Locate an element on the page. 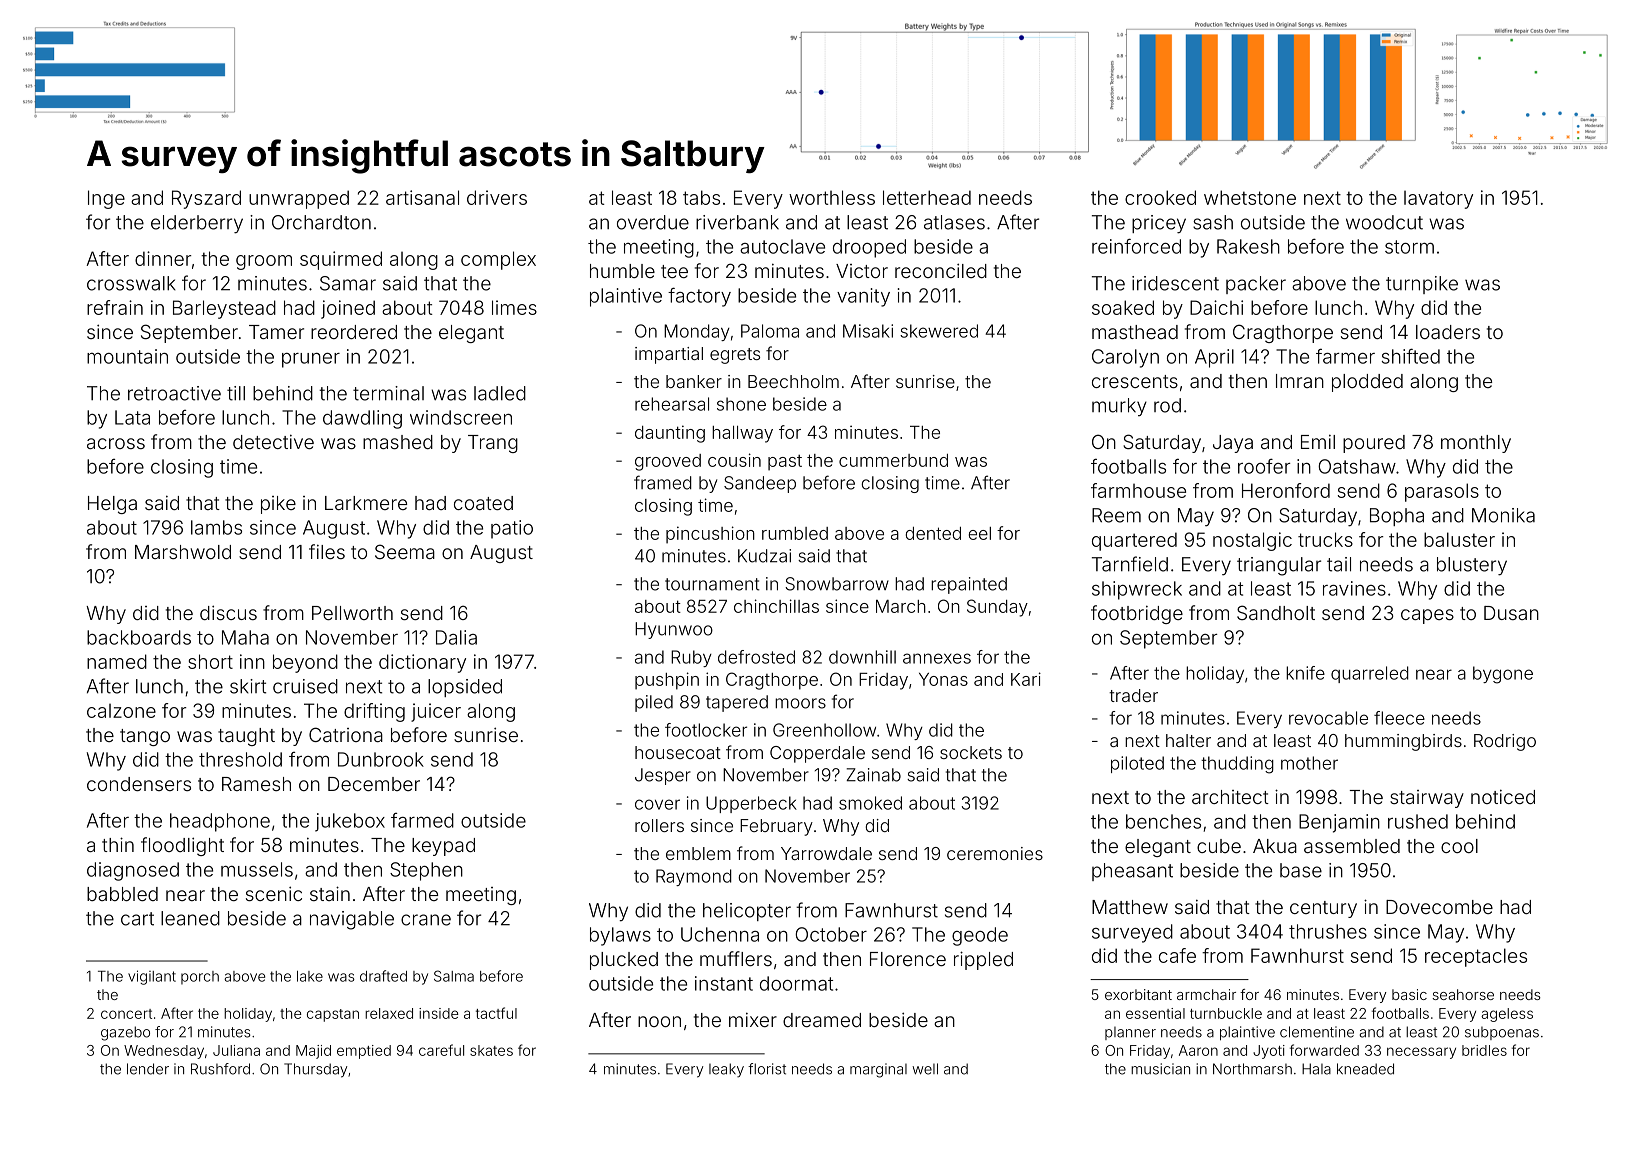 The image size is (1633, 1154). Snowbarrow is located at coordinates (837, 584).
